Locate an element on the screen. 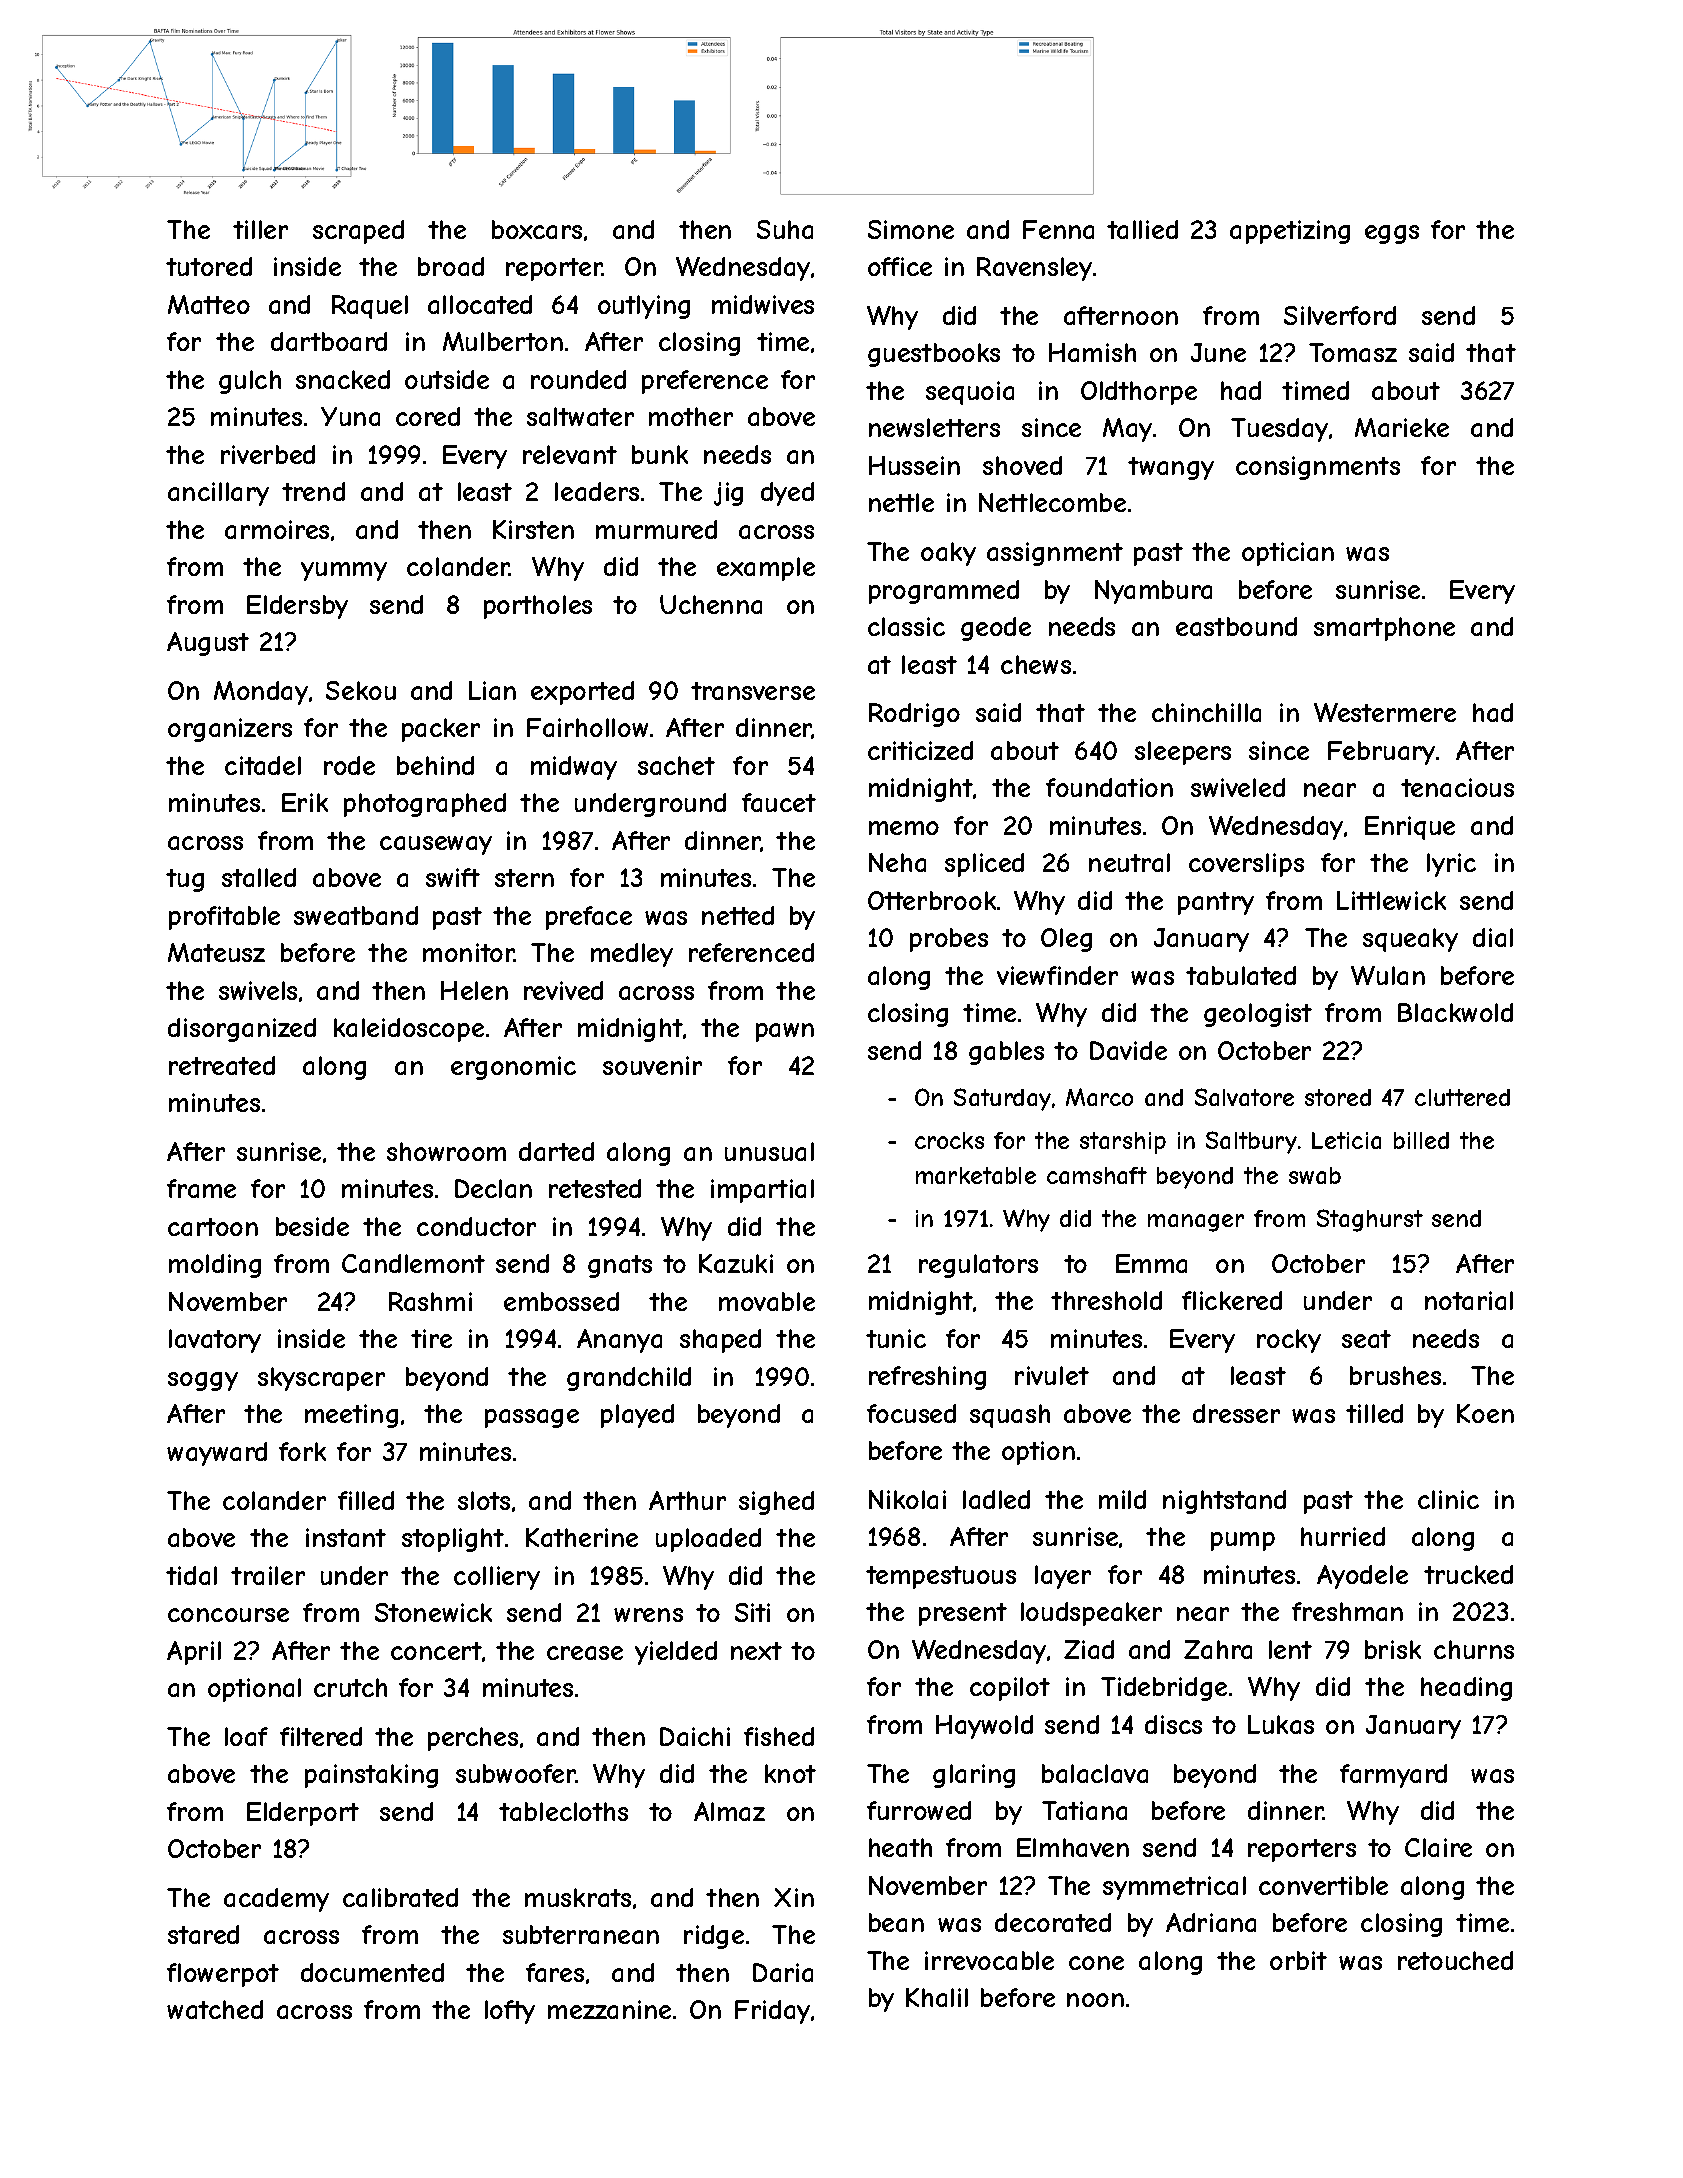  regulators is located at coordinates (978, 1266).
